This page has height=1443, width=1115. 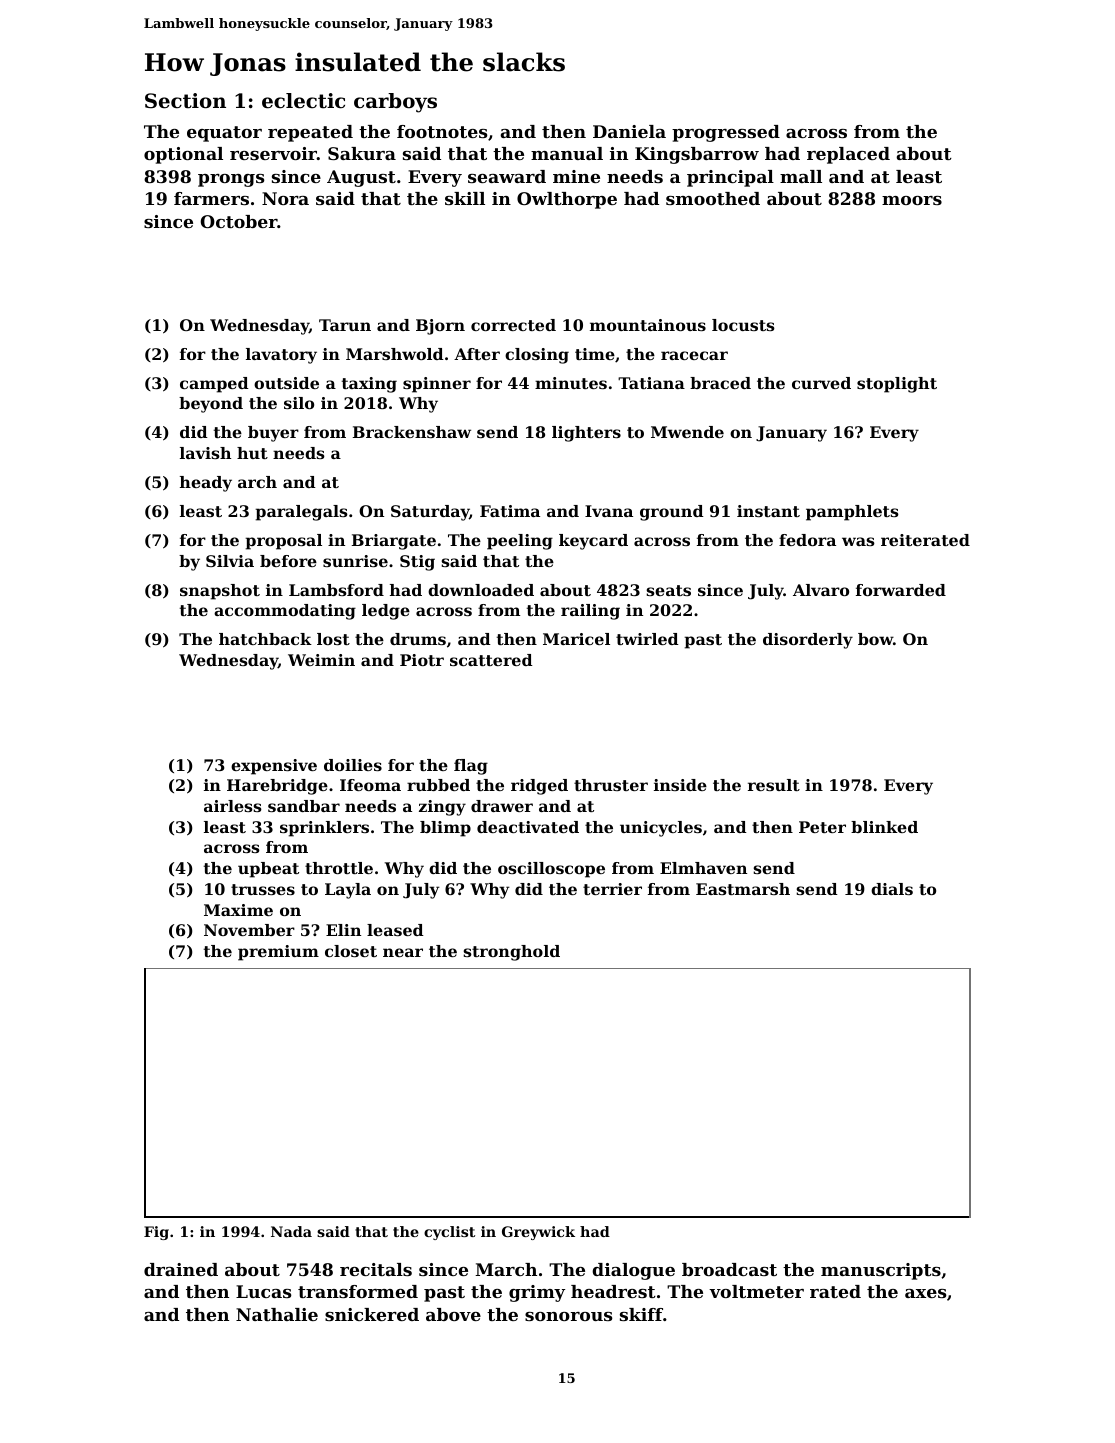 I want to click on camped, so click(x=214, y=385).
